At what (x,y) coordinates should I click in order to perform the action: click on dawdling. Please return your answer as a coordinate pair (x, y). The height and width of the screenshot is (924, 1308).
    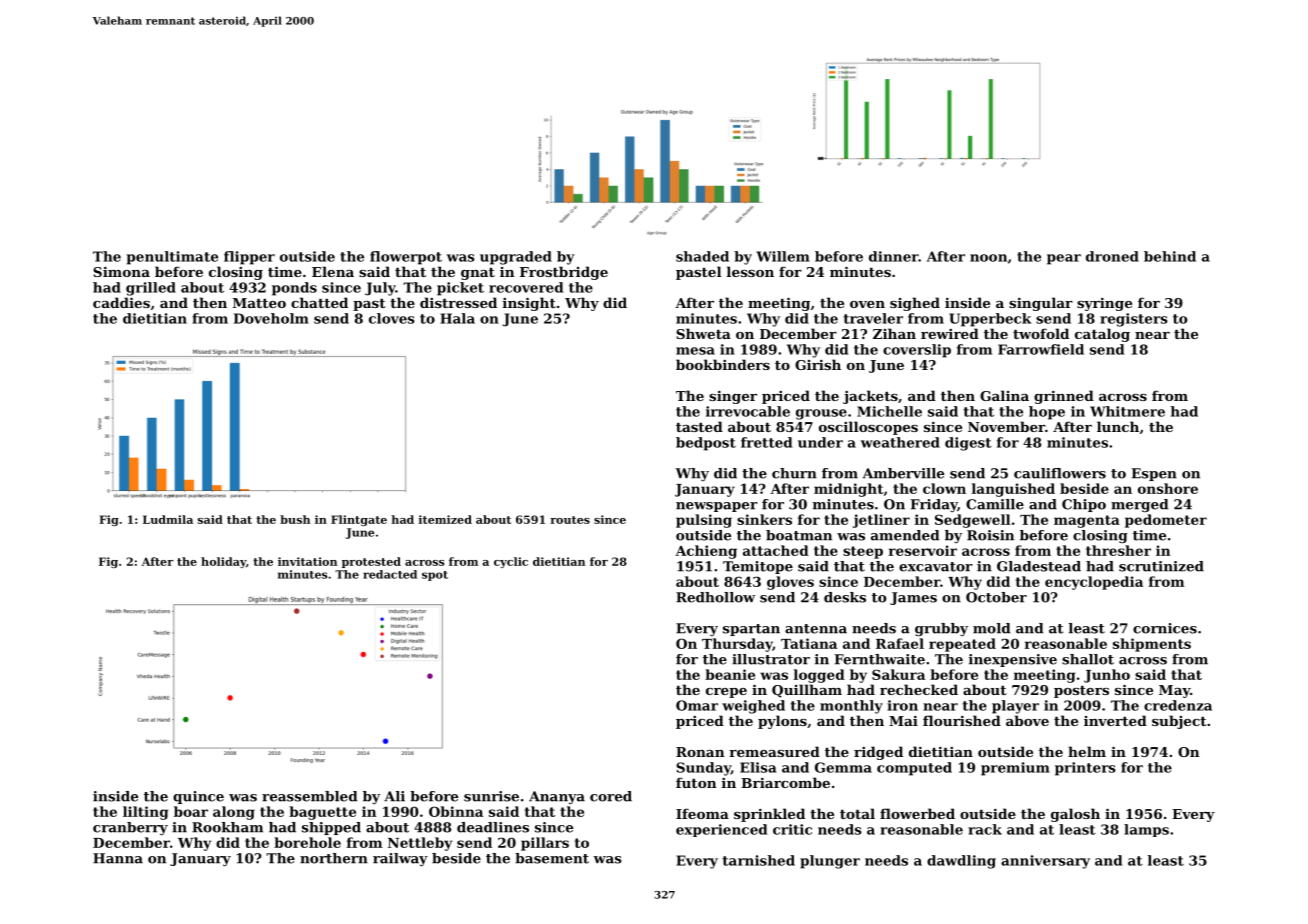
    Looking at the image, I should click on (961, 862).
